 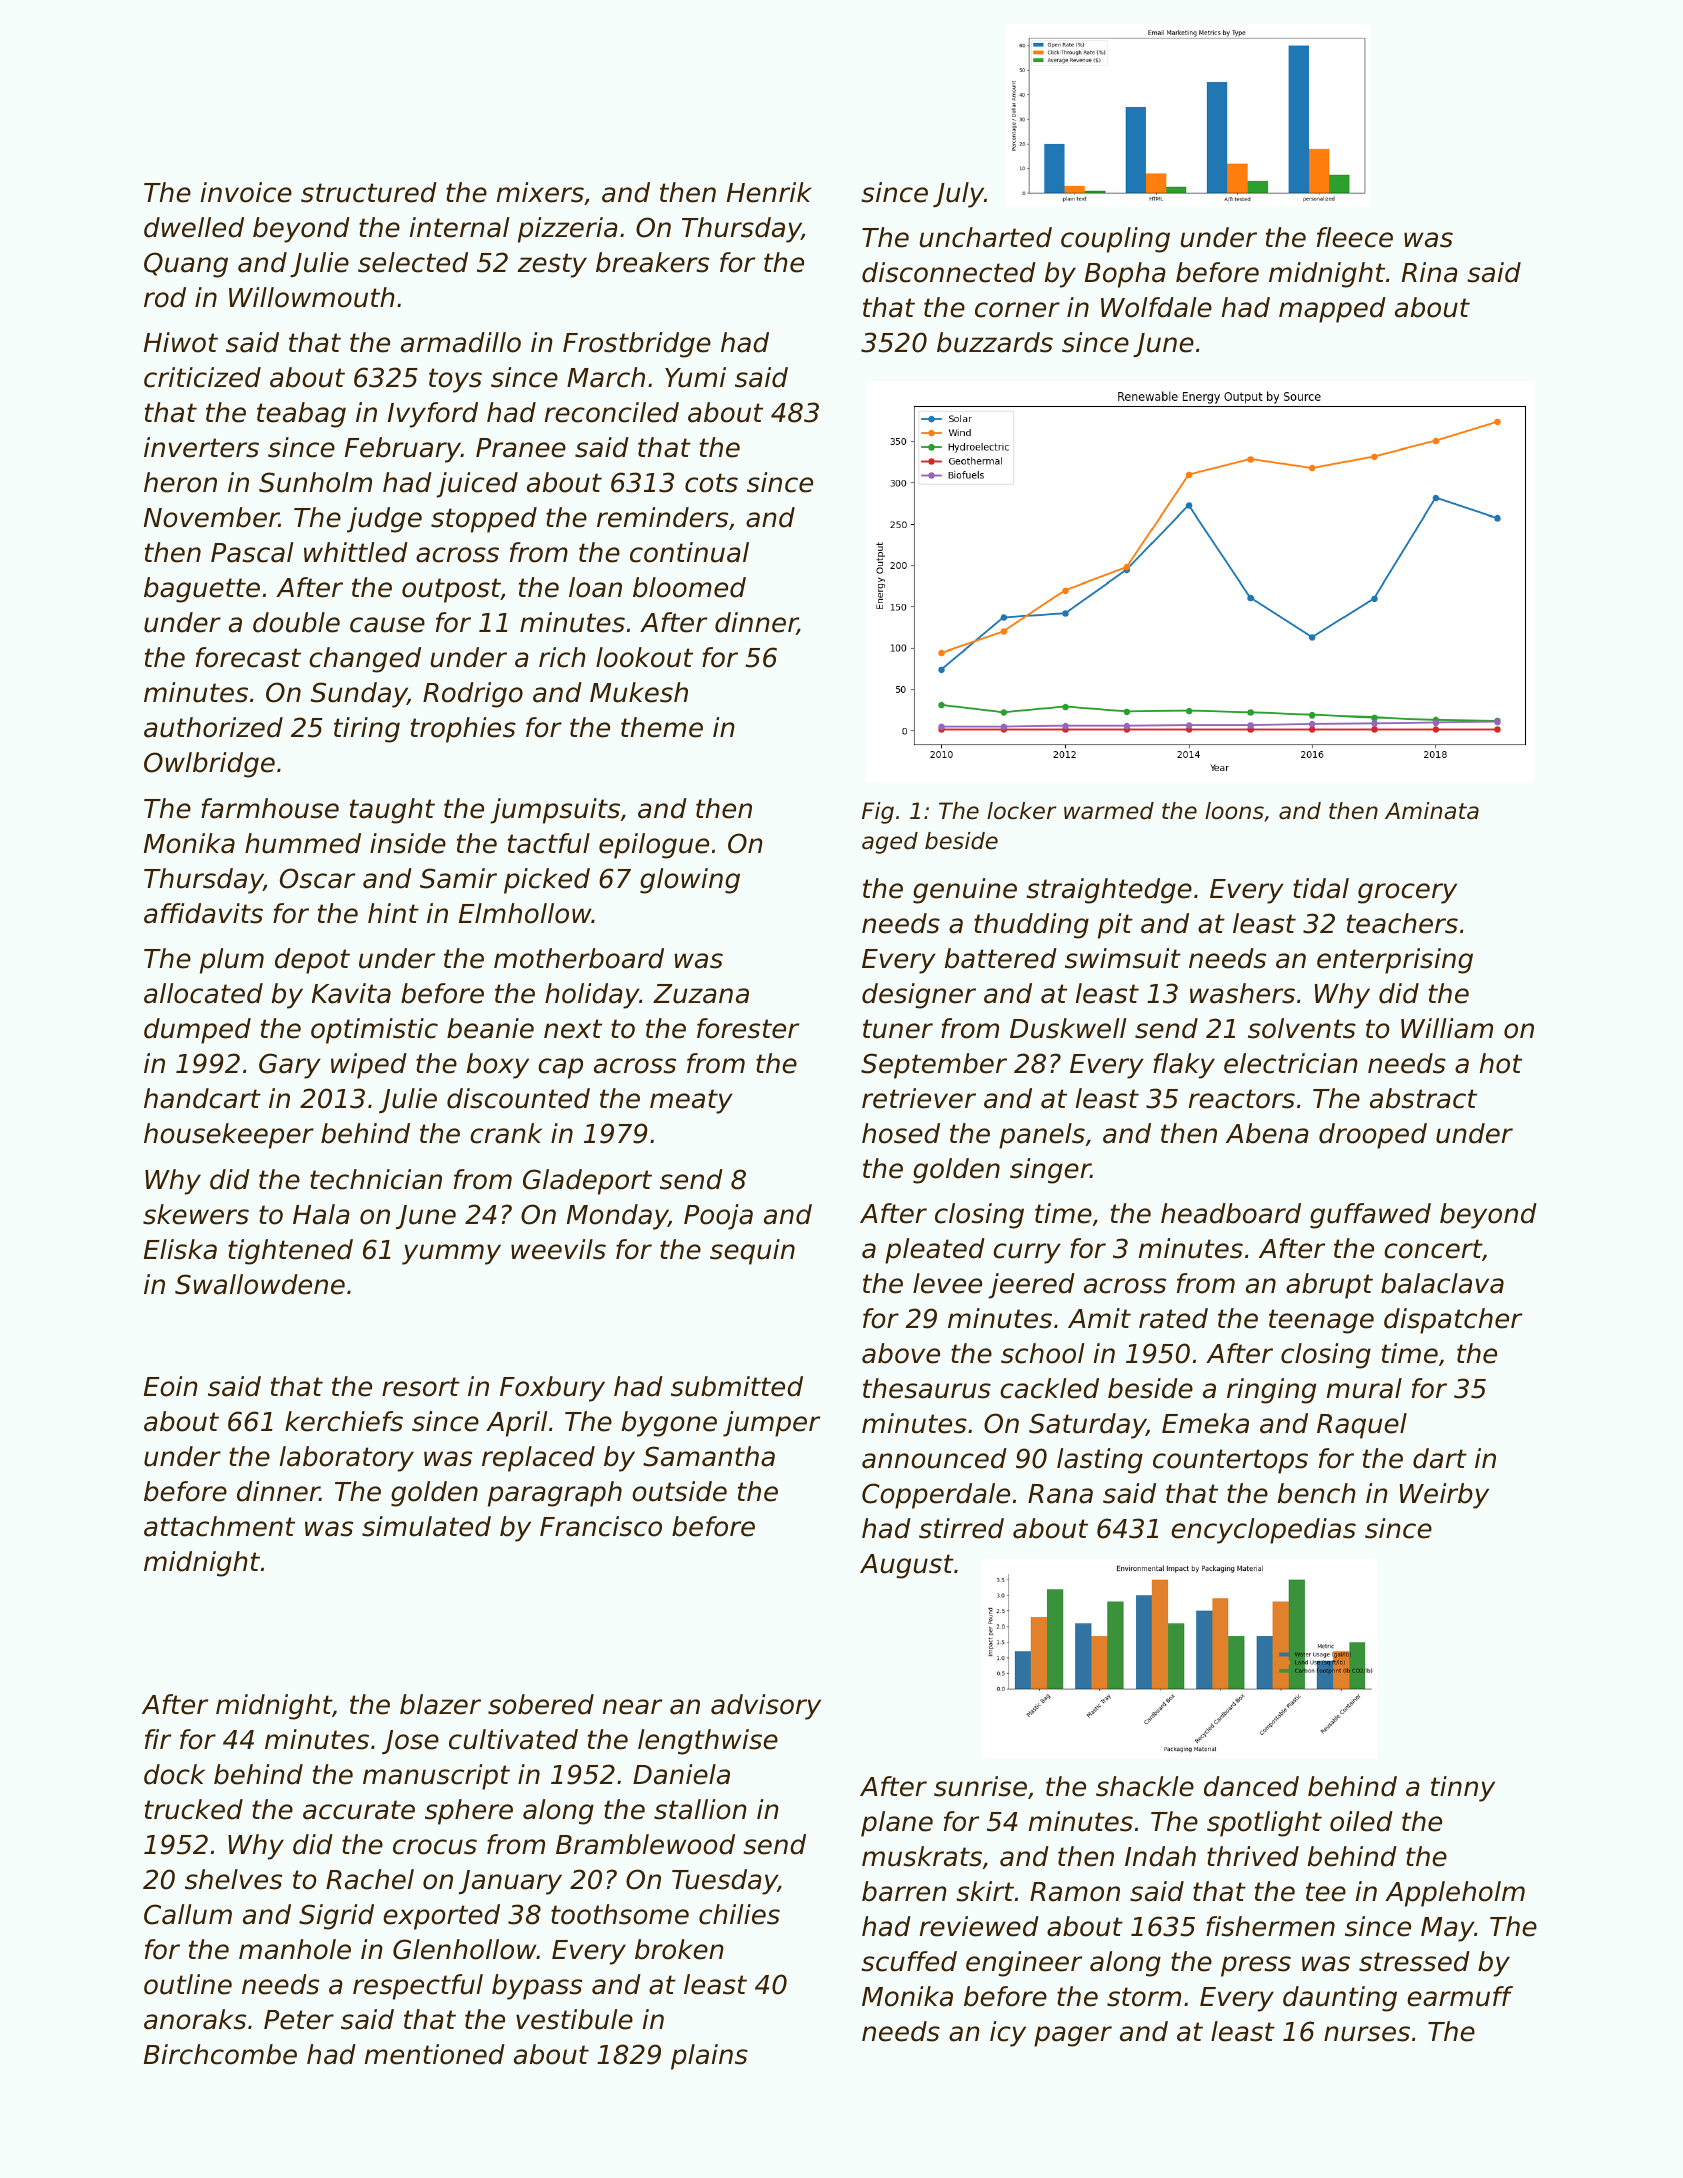 I want to click on structured, so click(x=369, y=192).
